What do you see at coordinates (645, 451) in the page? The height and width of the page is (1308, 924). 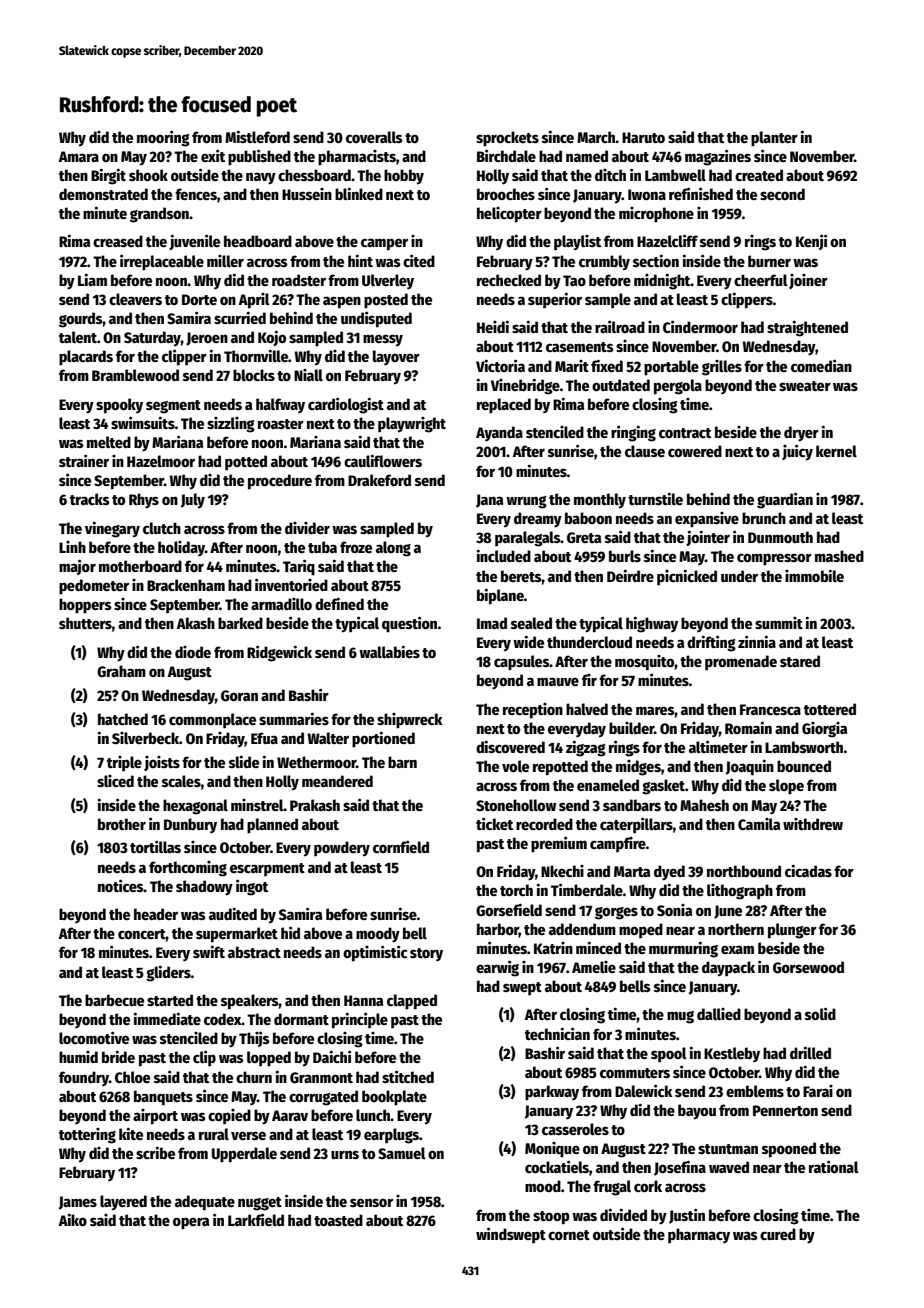 I see `clause` at bounding box center [645, 451].
